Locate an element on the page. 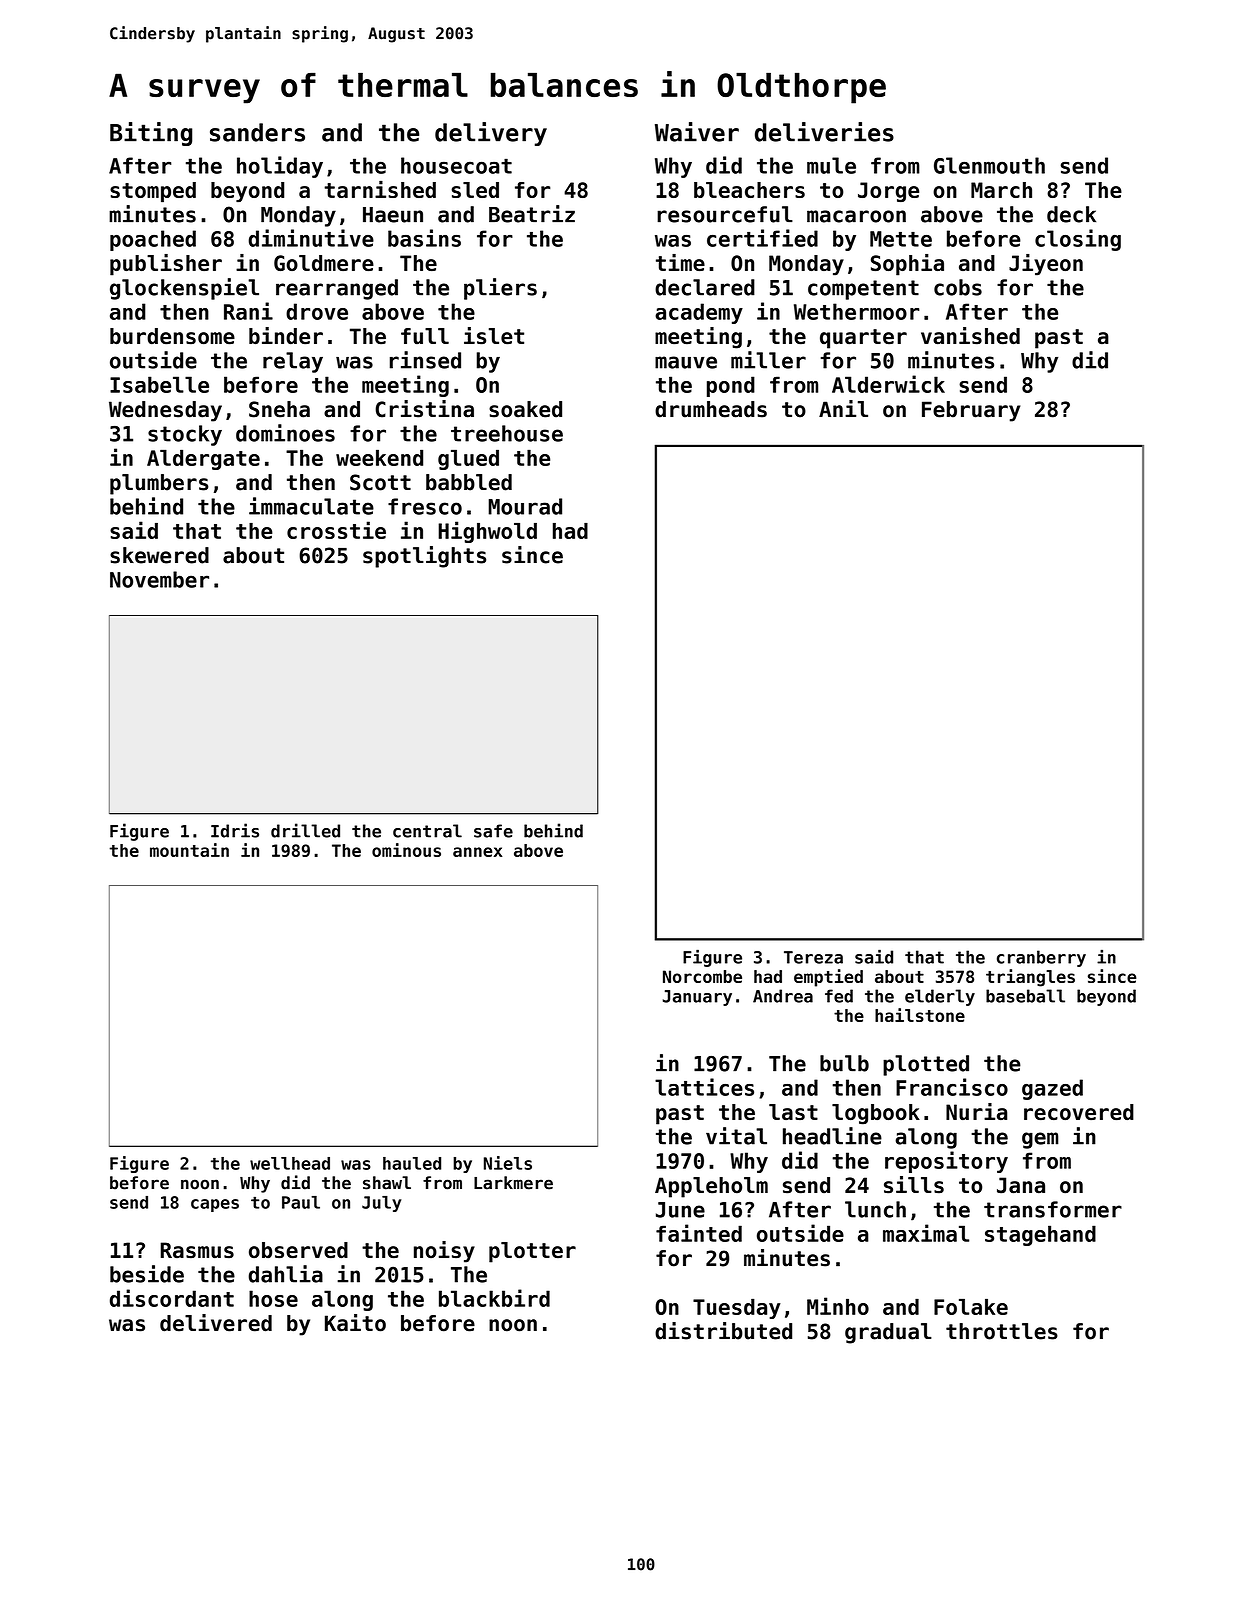 This document has width=1253, height=1622. delivered is located at coordinates (216, 1323).
